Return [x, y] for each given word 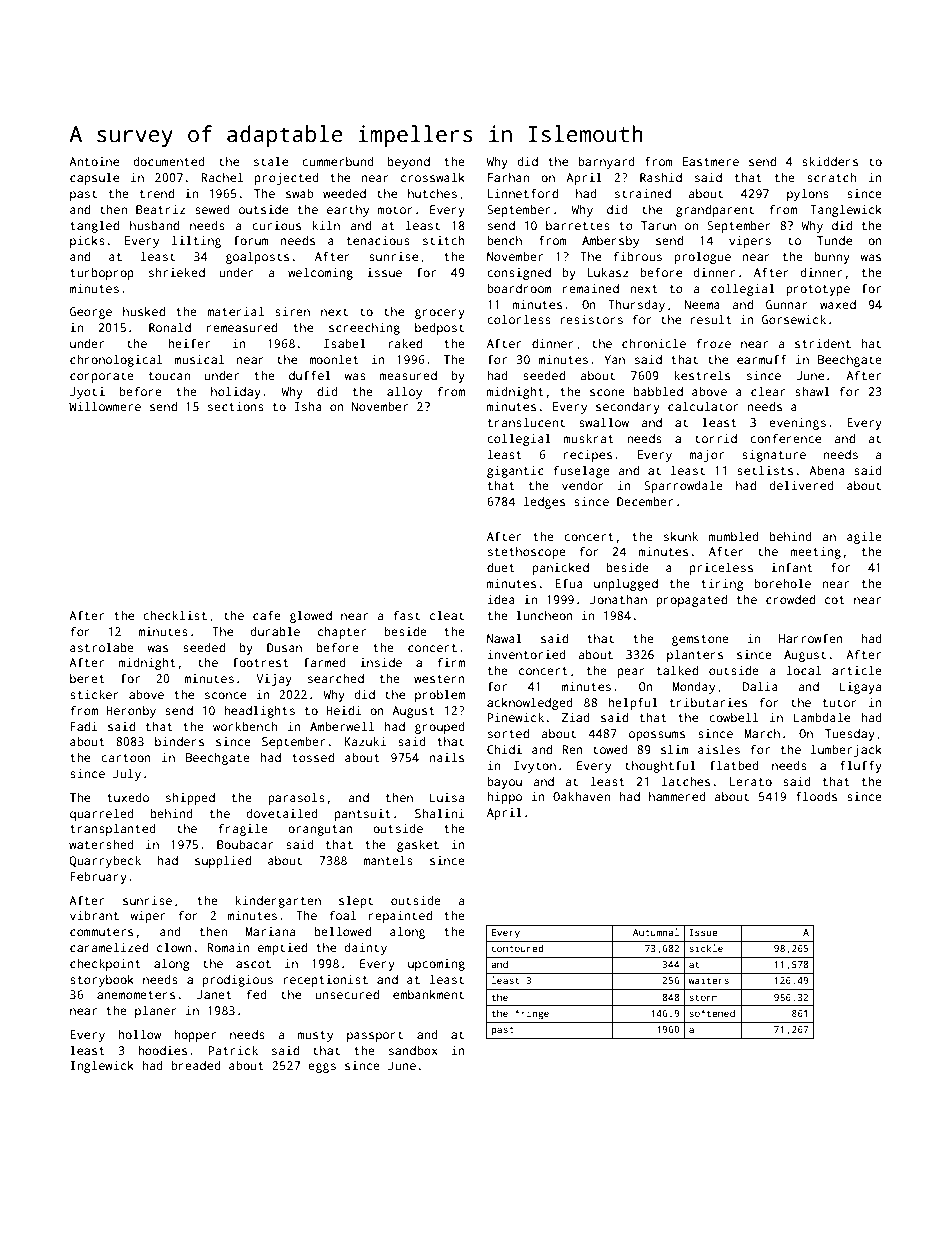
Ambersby [610, 242]
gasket [418, 846]
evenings [797, 424]
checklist [175, 615]
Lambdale [822, 717]
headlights [259, 711]
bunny [832, 258]
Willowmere [105, 406]
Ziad [576, 717]
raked [405, 343]
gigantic [515, 472]
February [98, 878]
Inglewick [102, 1066]
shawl [812, 391]
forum [251, 240]
